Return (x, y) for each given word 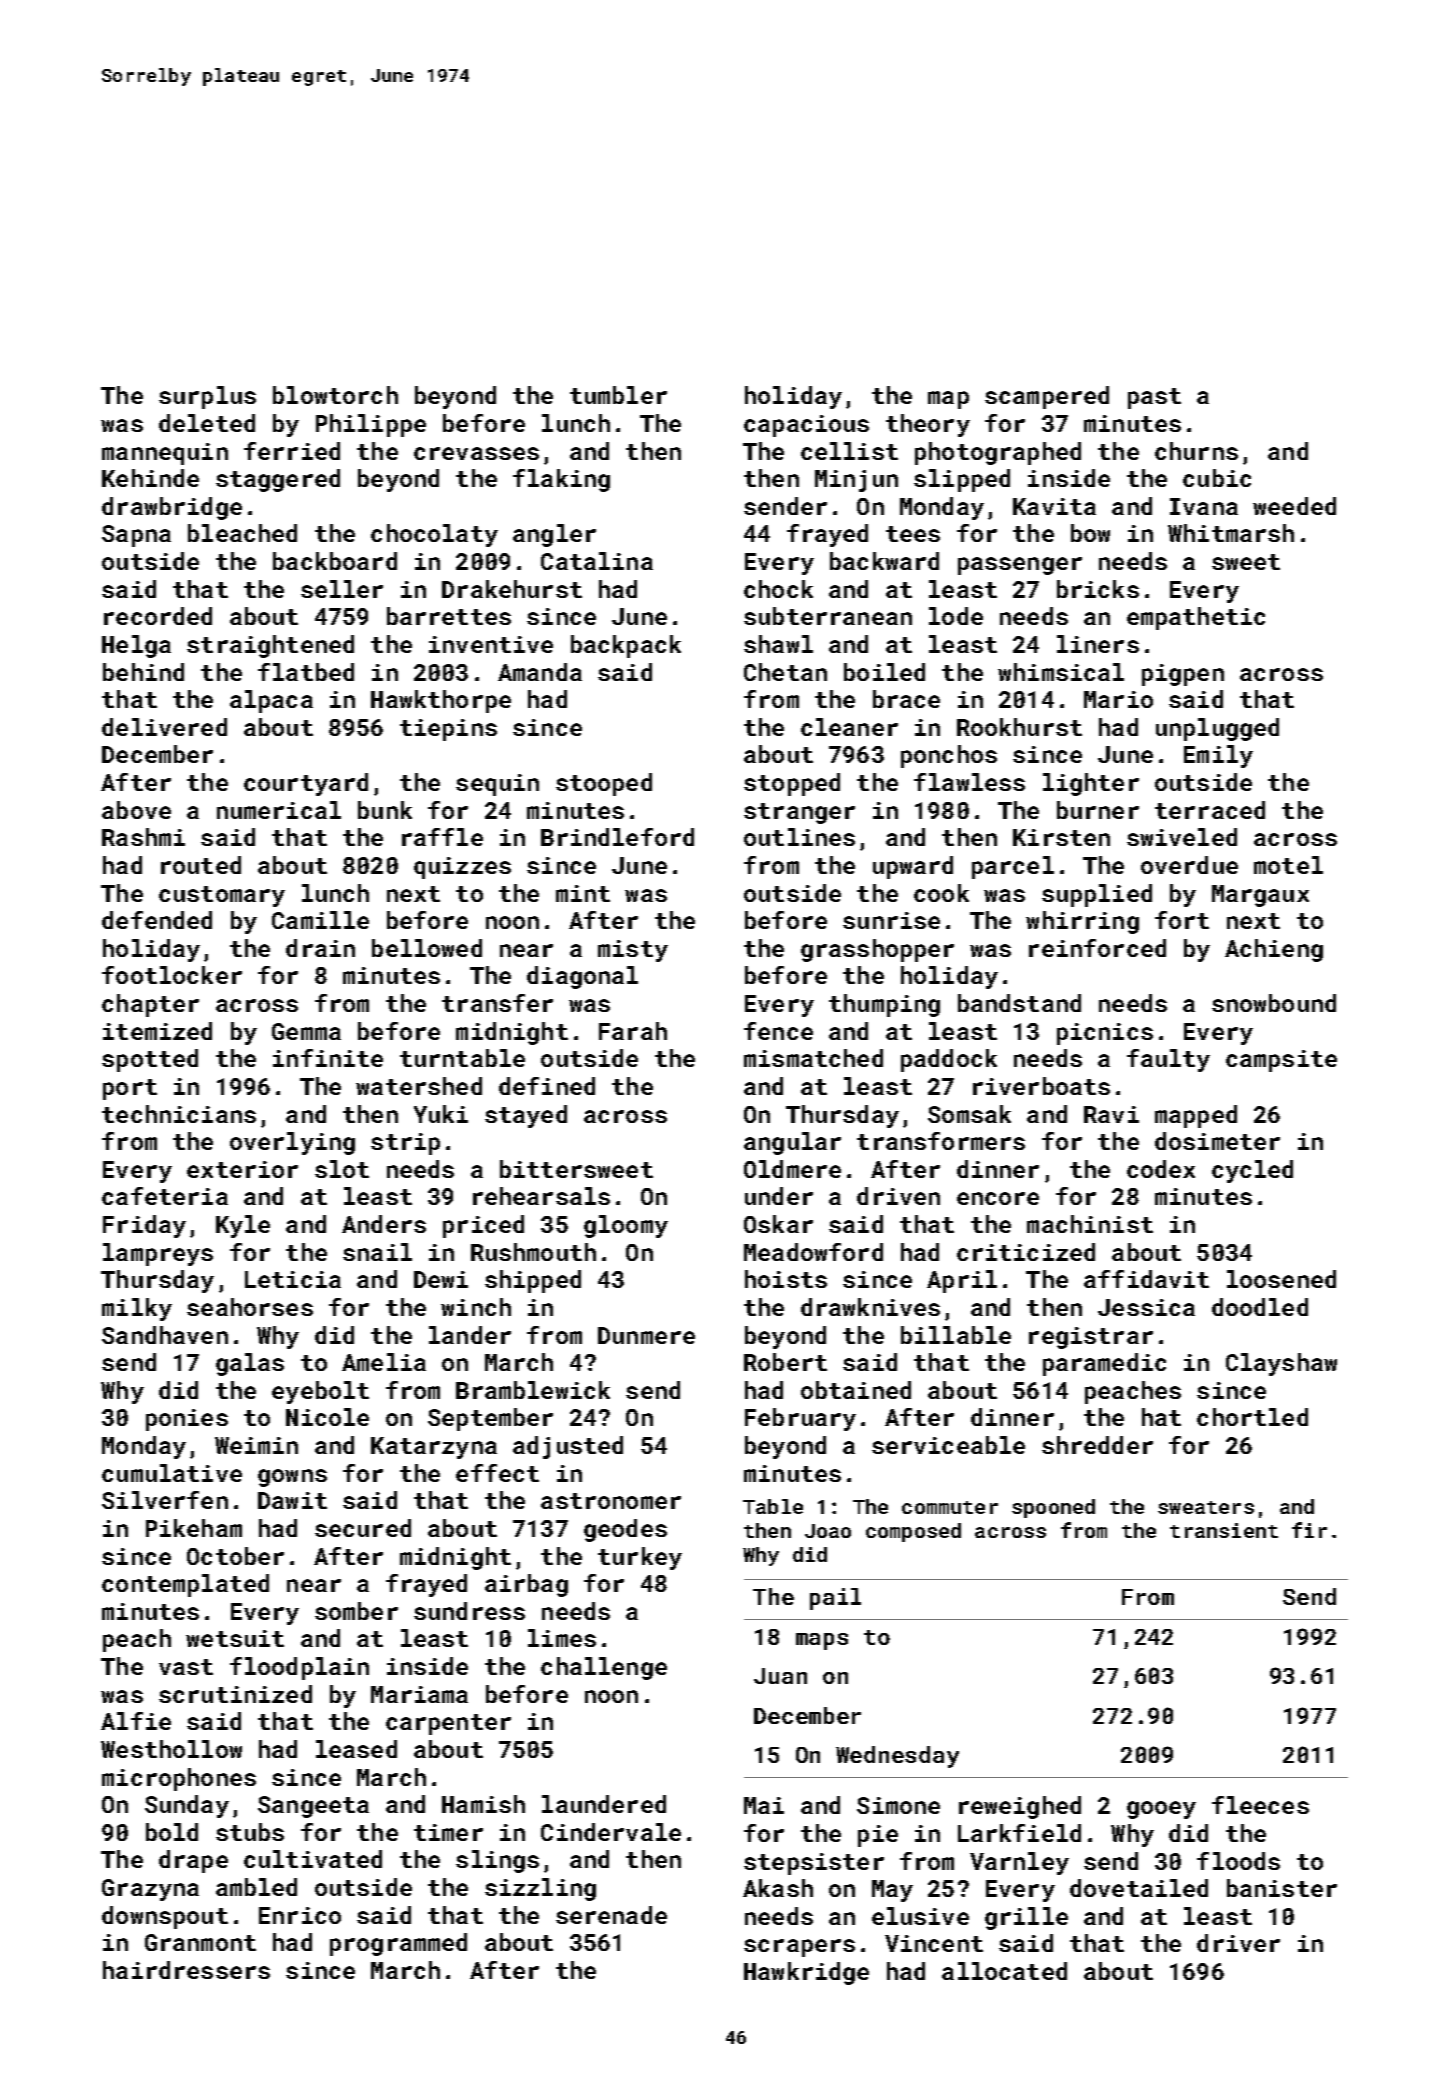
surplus (207, 397)
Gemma (306, 1031)
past (1154, 398)
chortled (1252, 1417)
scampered (1047, 397)
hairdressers (186, 1970)
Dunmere (646, 1335)
